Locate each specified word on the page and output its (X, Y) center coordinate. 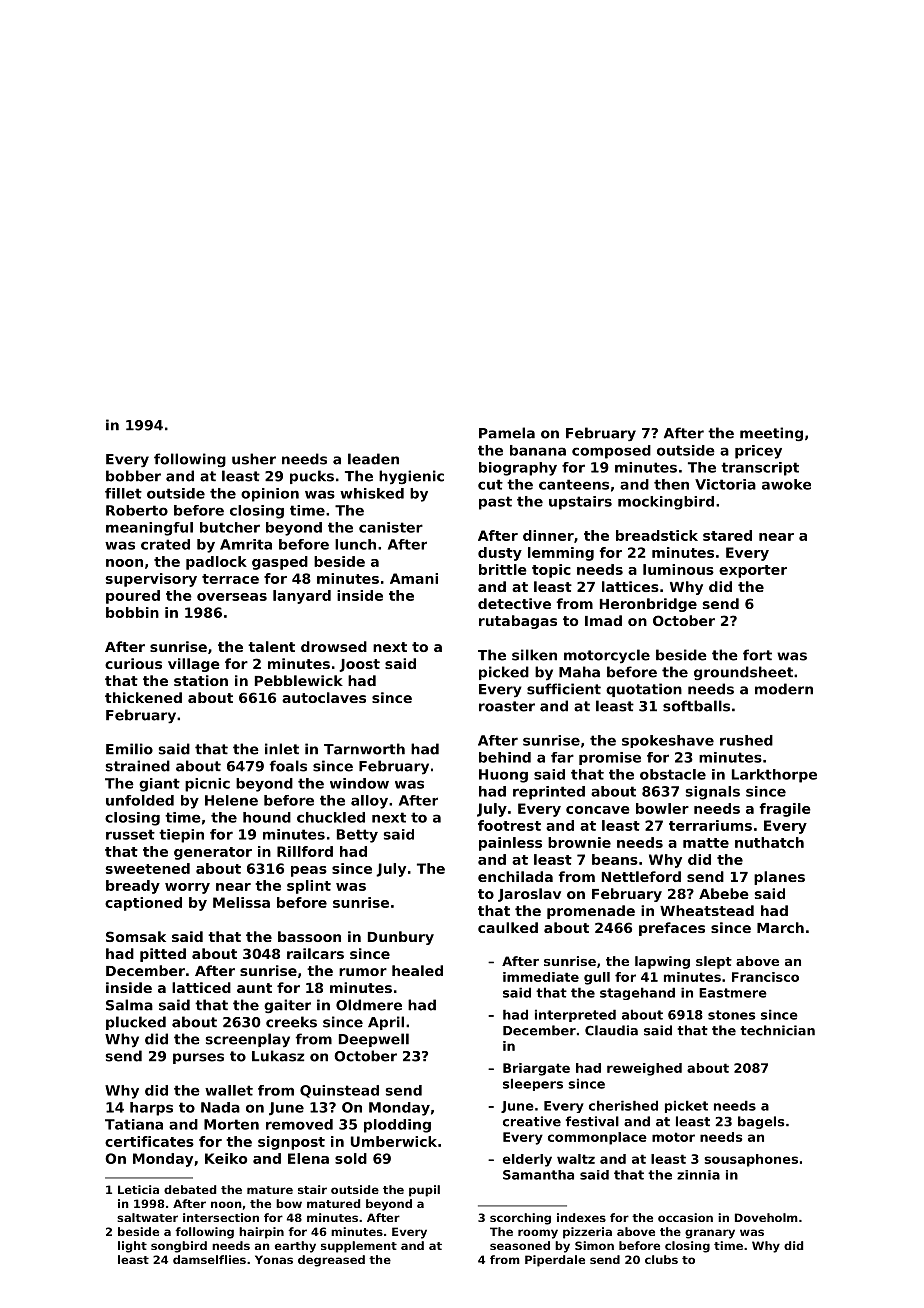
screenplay (248, 1040)
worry (187, 888)
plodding (397, 1126)
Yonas (274, 1259)
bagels (761, 1122)
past (495, 503)
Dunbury (401, 938)
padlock (216, 563)
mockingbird (666, 503)
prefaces (672, 929)
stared (727, 535)
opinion (270, 495)
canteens (574, 484)
